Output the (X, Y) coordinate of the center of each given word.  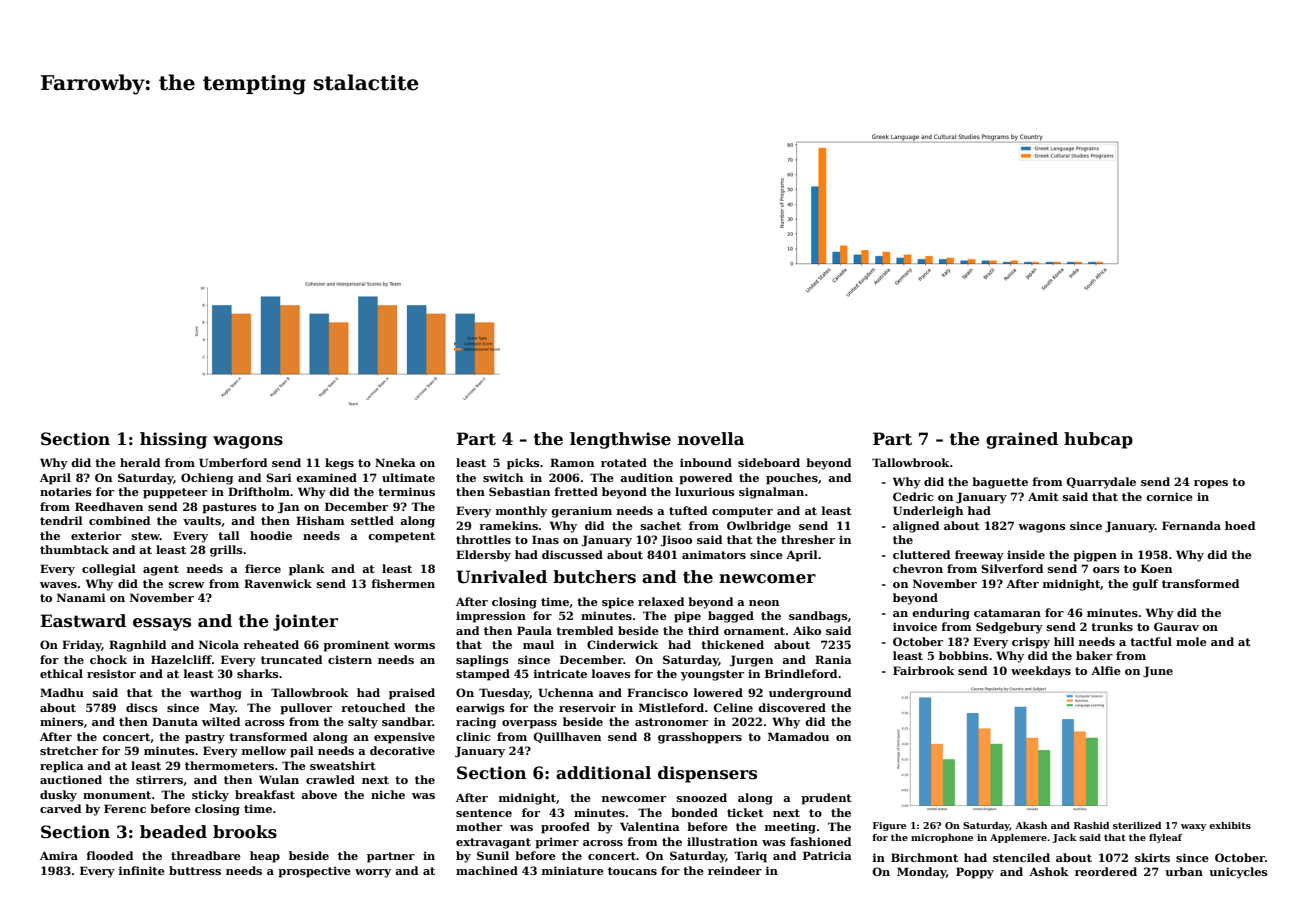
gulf (1145, 585)
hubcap (1098, 440)
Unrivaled (501, 577)
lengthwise (620, 440)
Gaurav (1176, 626)
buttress (195, 870)
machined (487, 870)
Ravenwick (278, 583)
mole (1191, 641)
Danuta (175, 721)
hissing (173, 440)
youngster (712, 675)
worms (414, 646)
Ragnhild (137, 646)
